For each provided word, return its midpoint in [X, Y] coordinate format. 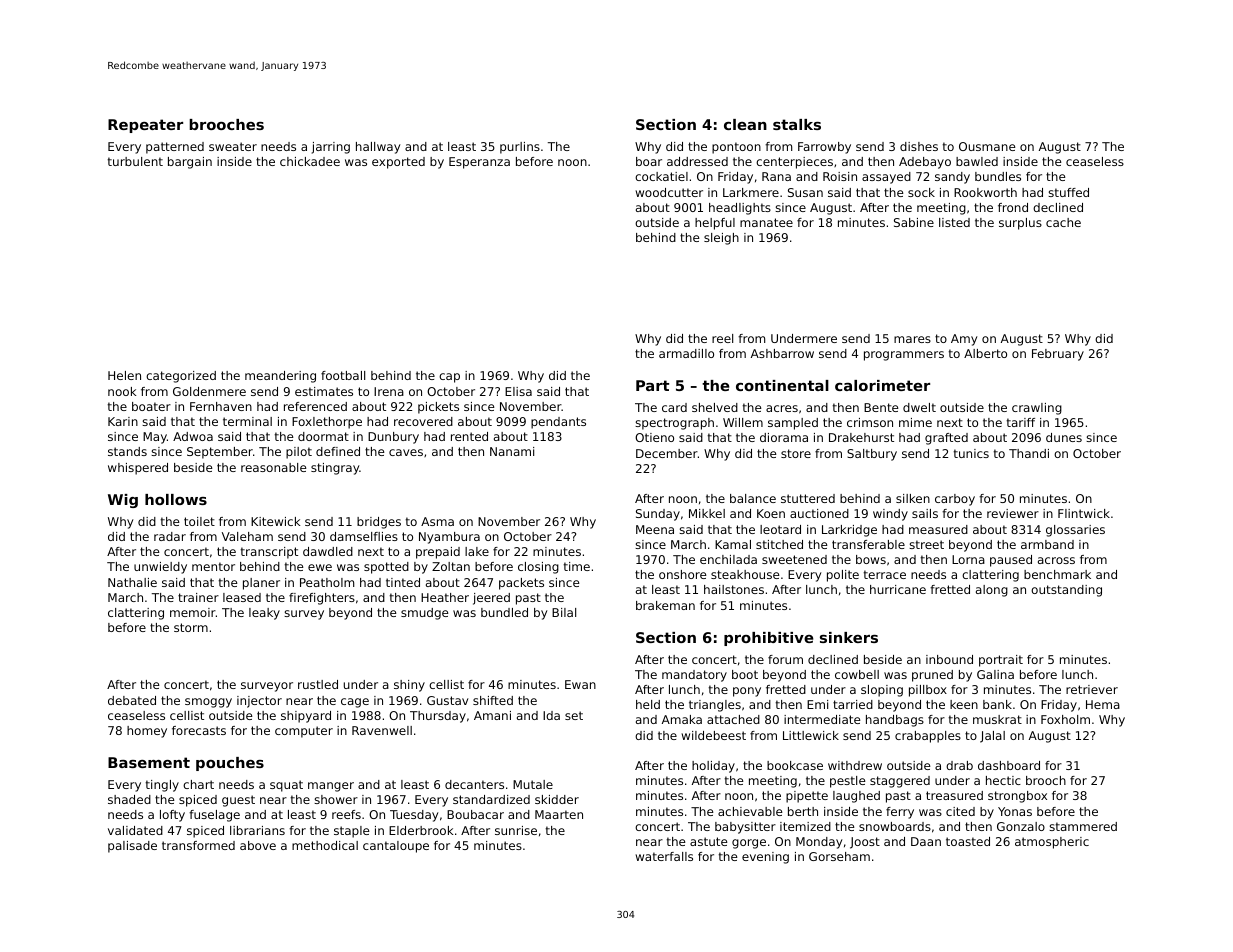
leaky [264, 614]
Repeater [145, 126]
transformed [198, 845]
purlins [520, 148]
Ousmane [987, 146]
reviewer [1013, 513]
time [576, 566]
